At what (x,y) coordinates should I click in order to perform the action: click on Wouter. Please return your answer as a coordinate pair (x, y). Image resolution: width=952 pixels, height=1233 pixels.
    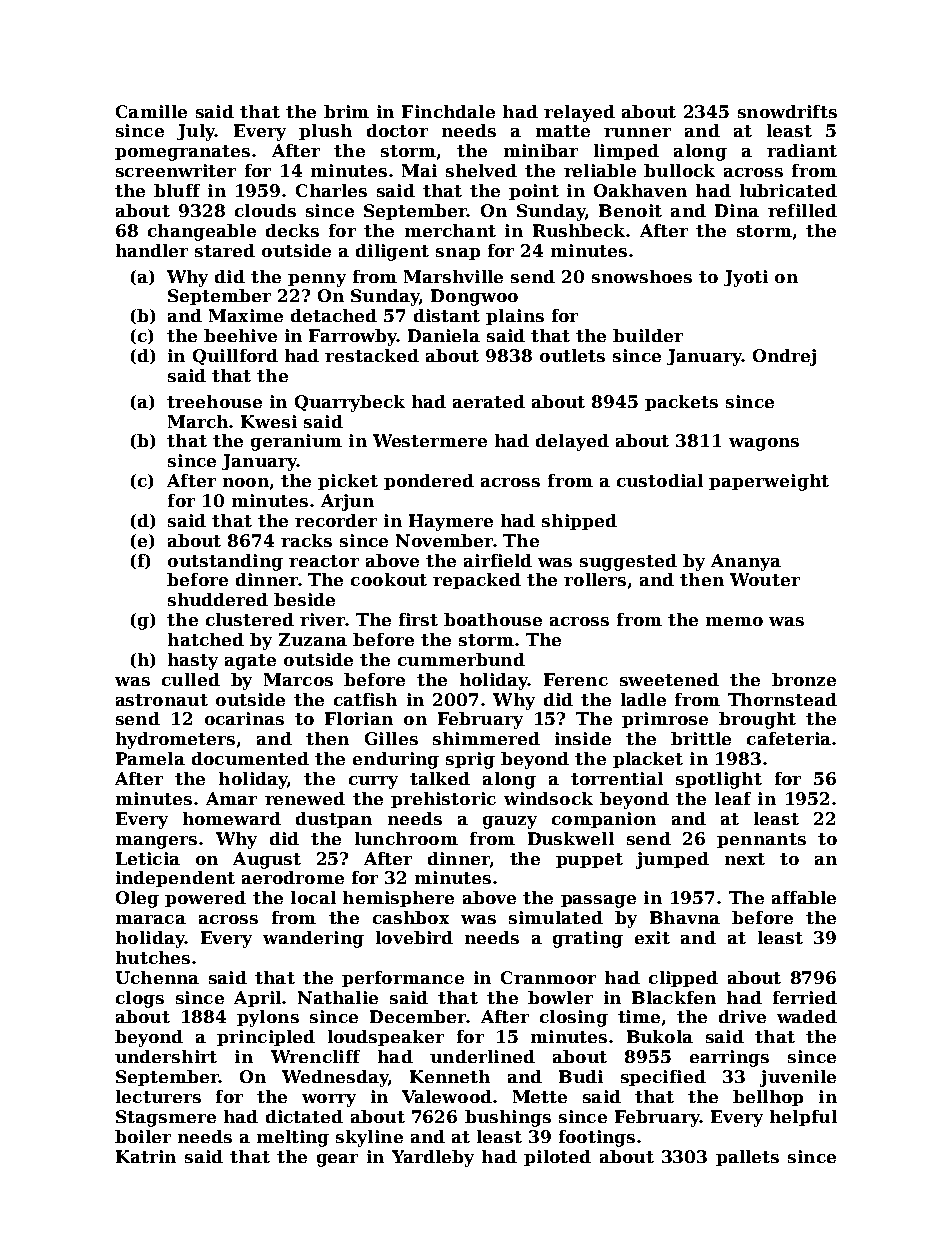
    Looking at the image, I should click on (765, 579).
